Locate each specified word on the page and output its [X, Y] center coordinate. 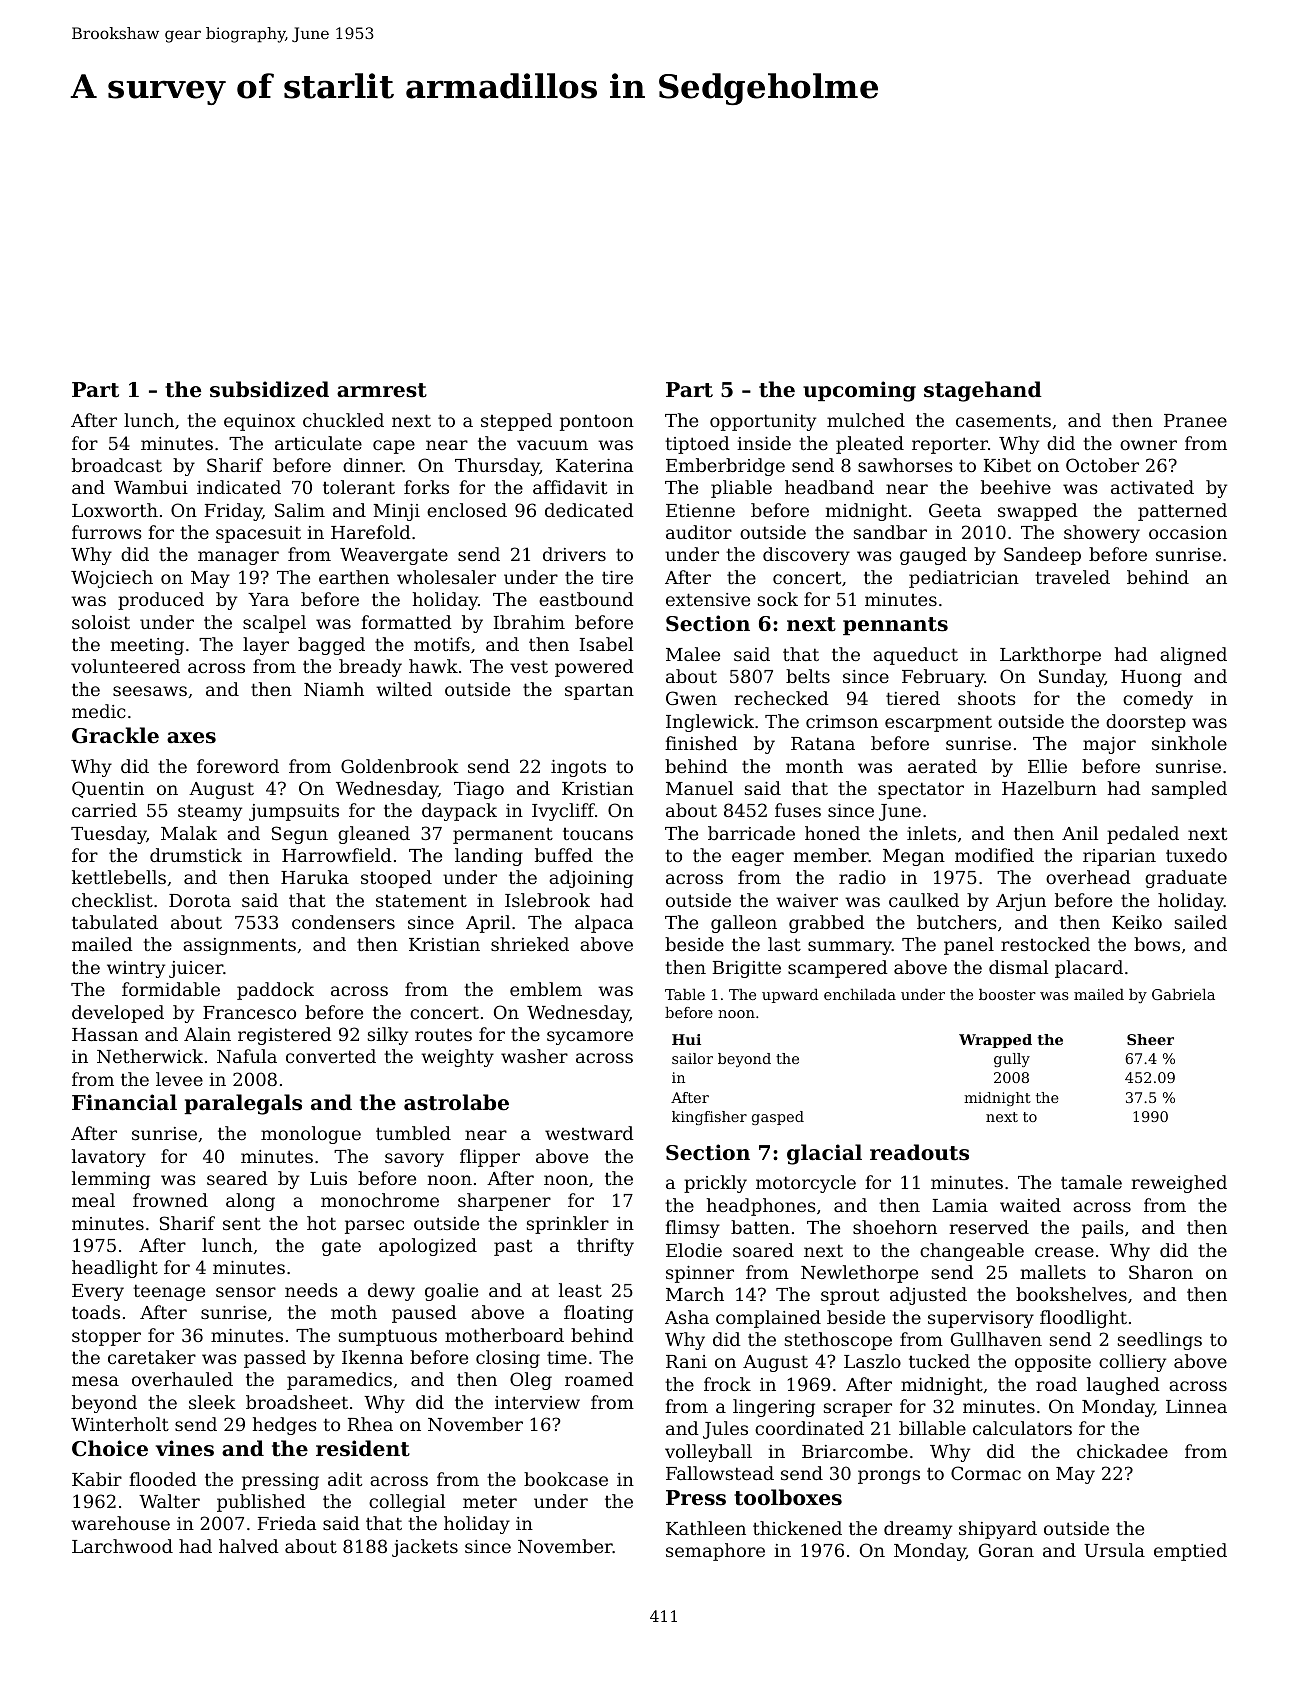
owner [1148, 445]
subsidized [269, 389]
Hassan [105, 1034]
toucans [598, 834]
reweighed [1179, 1184]
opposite [1053, 1363]
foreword [238, 766]
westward [589, 1133]
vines [185, 1448]
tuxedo [1196, 855]
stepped [516, 422]
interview [537, 1402]
